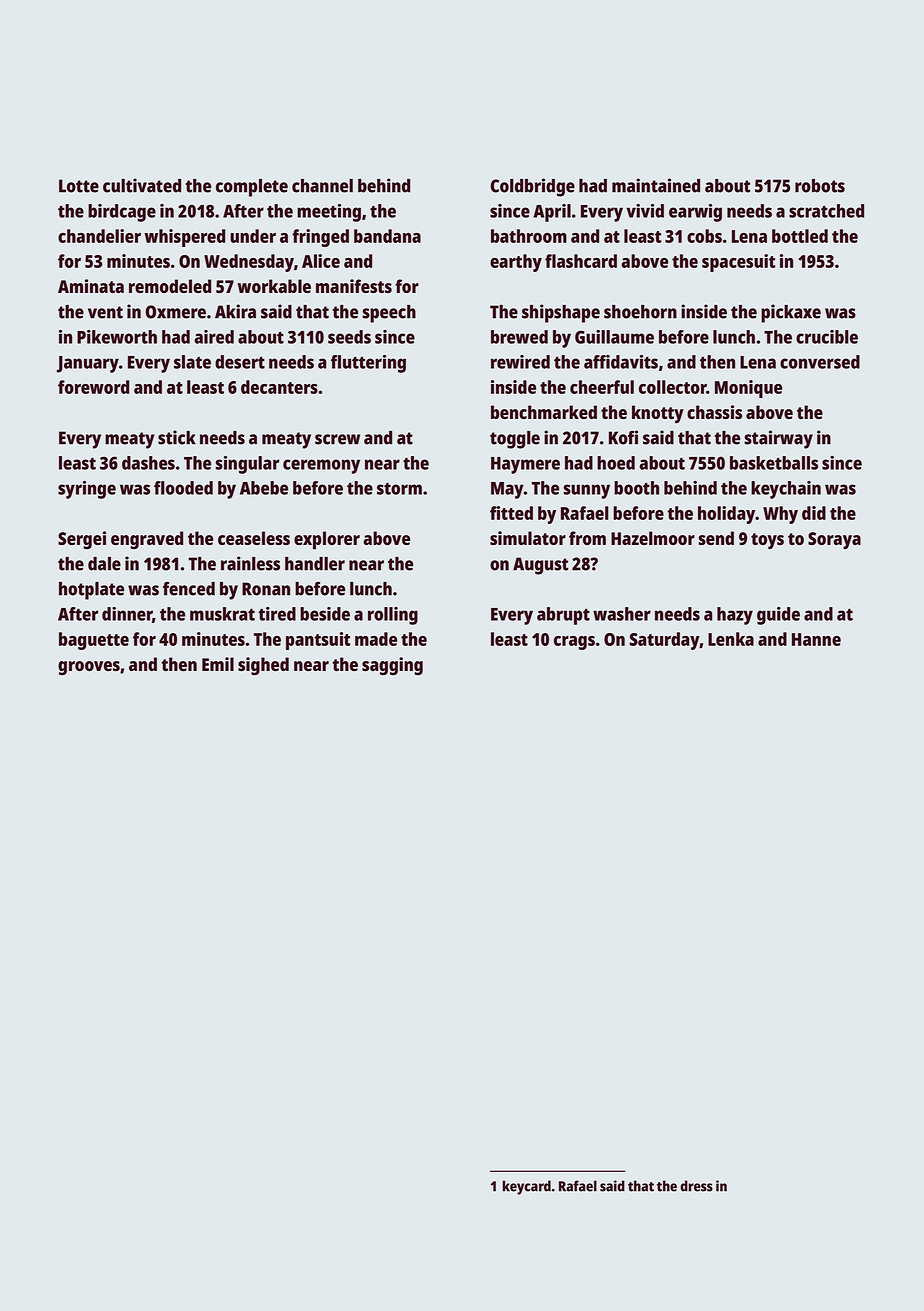  I want to click on dress, so click(696, 1186).
